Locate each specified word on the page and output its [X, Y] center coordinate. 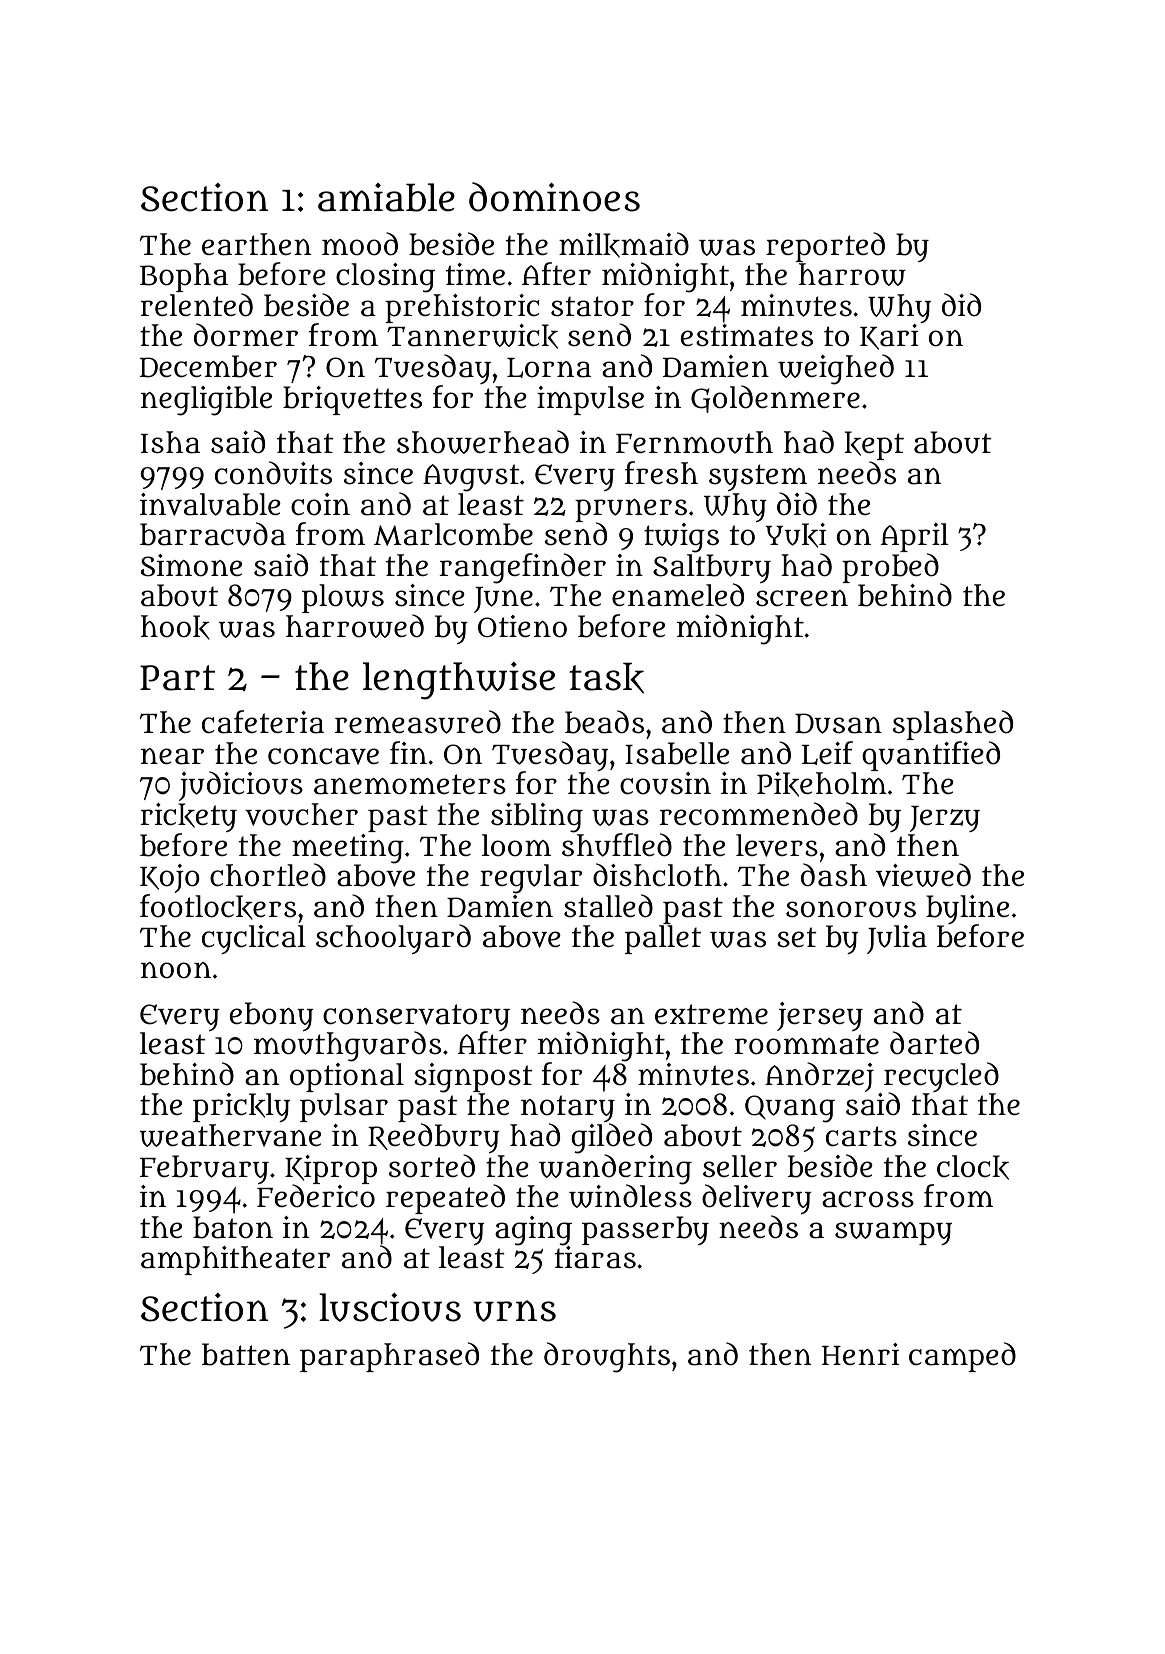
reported [825, 247]
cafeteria [263, 722]
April [915, 537]
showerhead [483, 442]
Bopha [184, 277]
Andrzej [819, 1077]
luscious [390, 1307]
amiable [386, 197]
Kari [889, 337]
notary [568, 1109]
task [606, 677]
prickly [241, 1107]
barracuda [213, 534]
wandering [615, 1169]
